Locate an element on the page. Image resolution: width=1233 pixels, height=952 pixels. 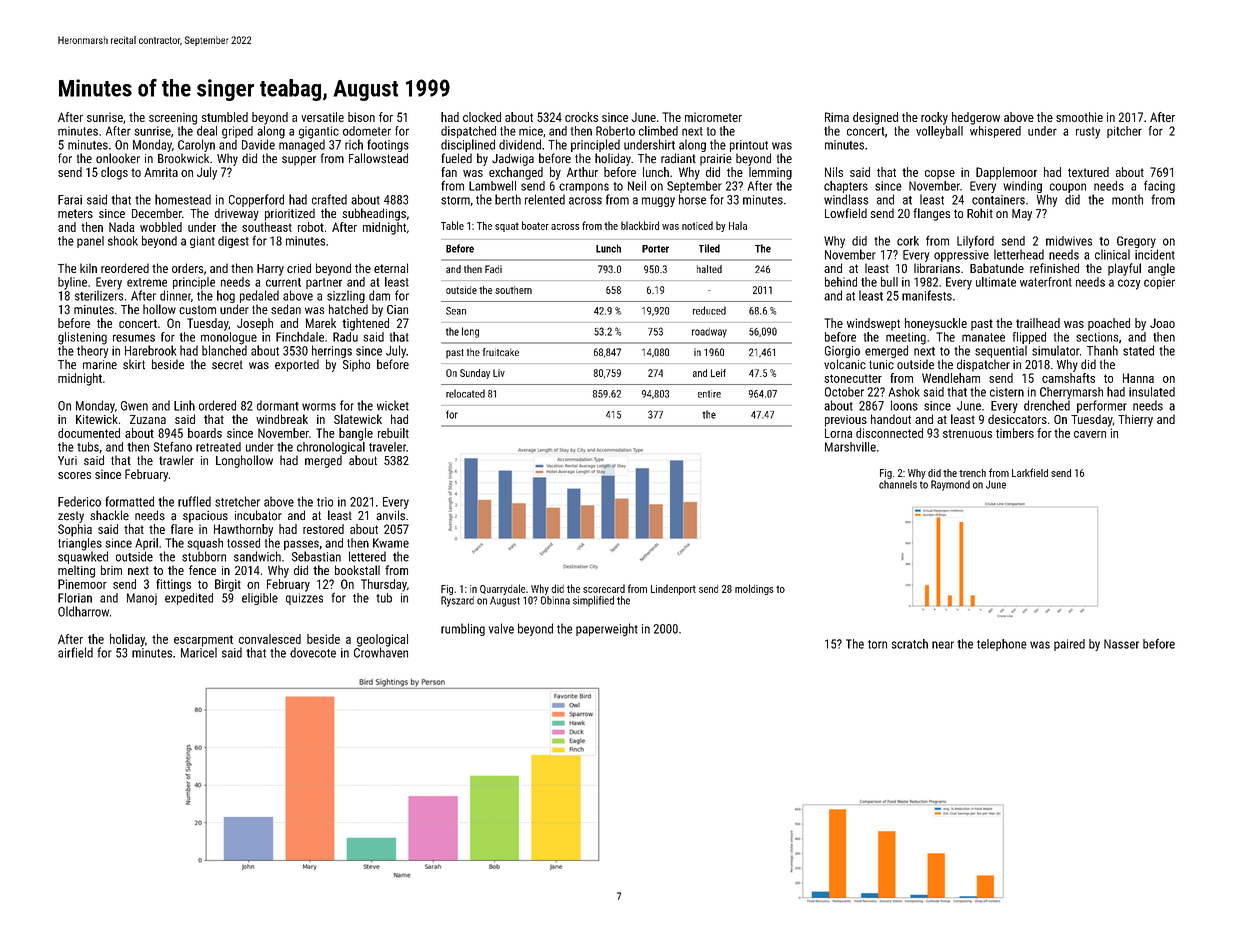
dispatcher is located at coordinates (983, 365).
